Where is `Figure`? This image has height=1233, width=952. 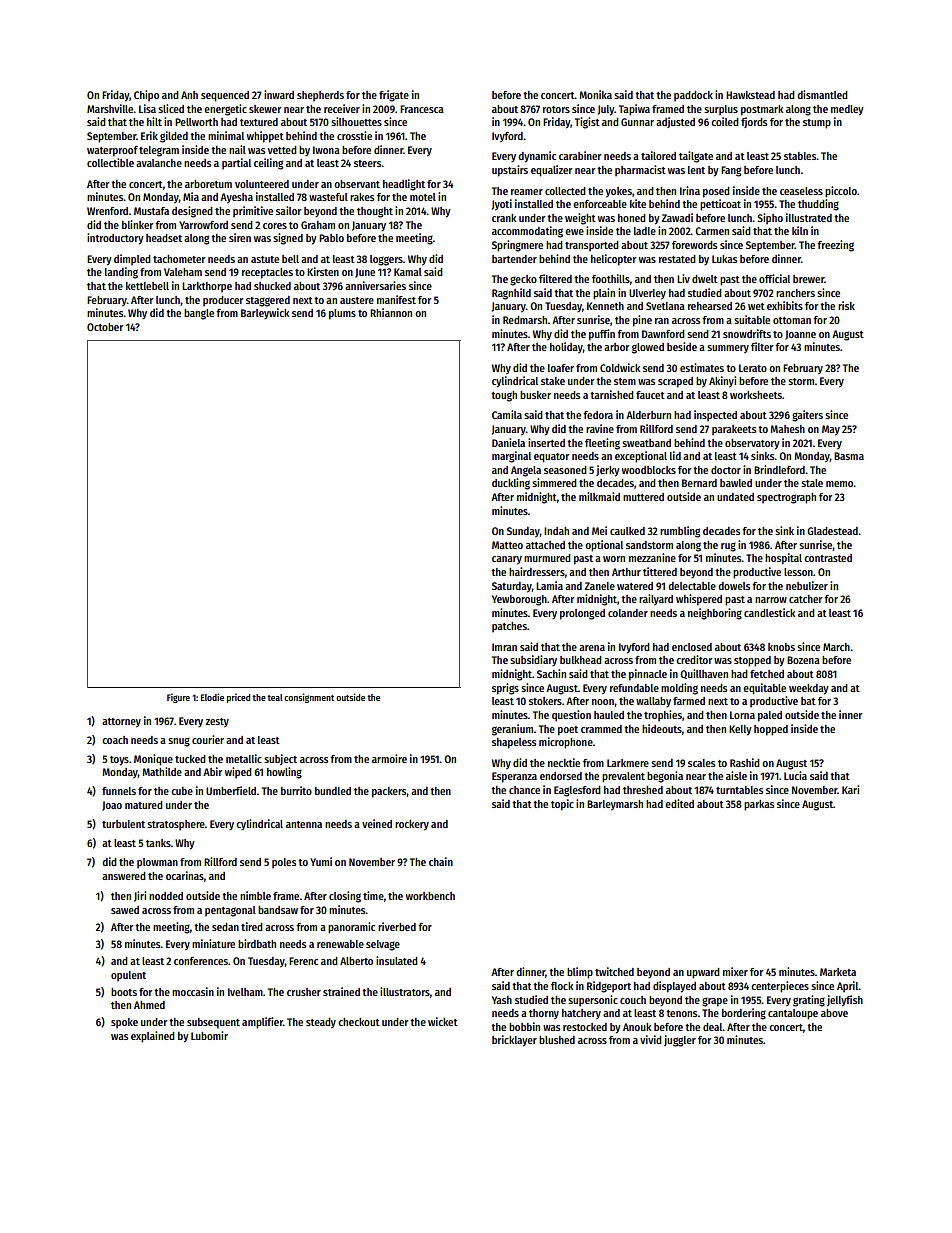 Figure is located at coordinates (178, 698).
